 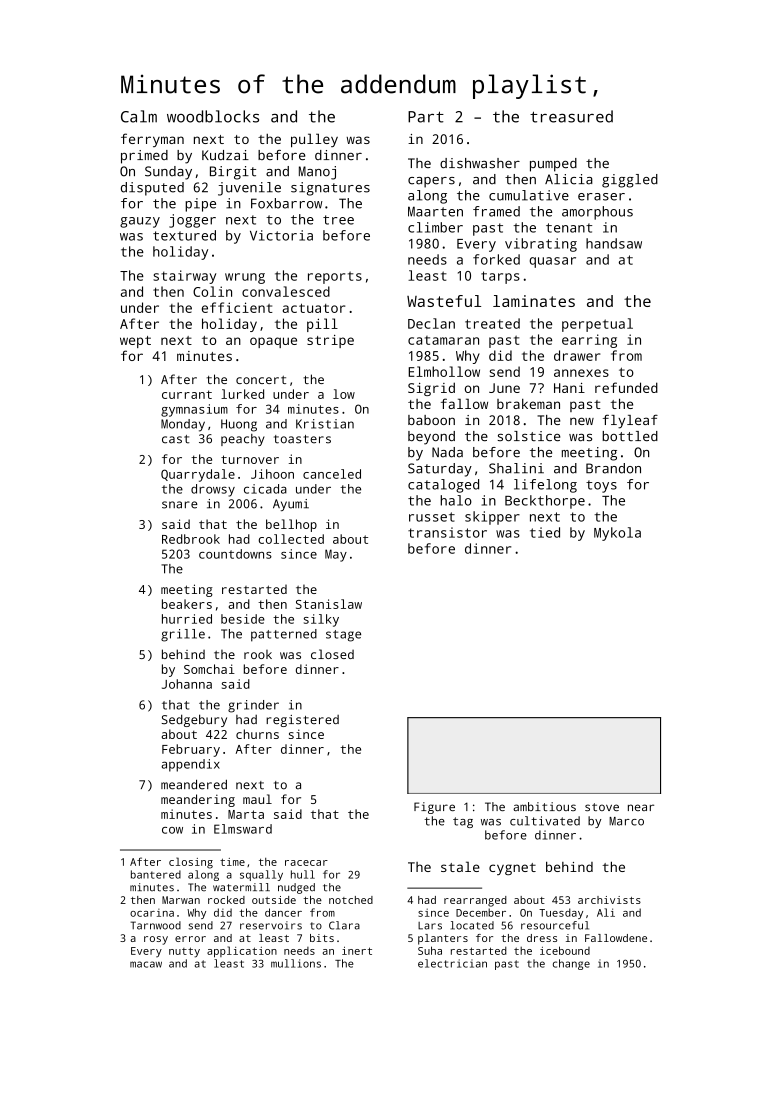 What do you see at coordinates (180, 505) in the page?
I see `snare` at bounding box center [180, 505].
